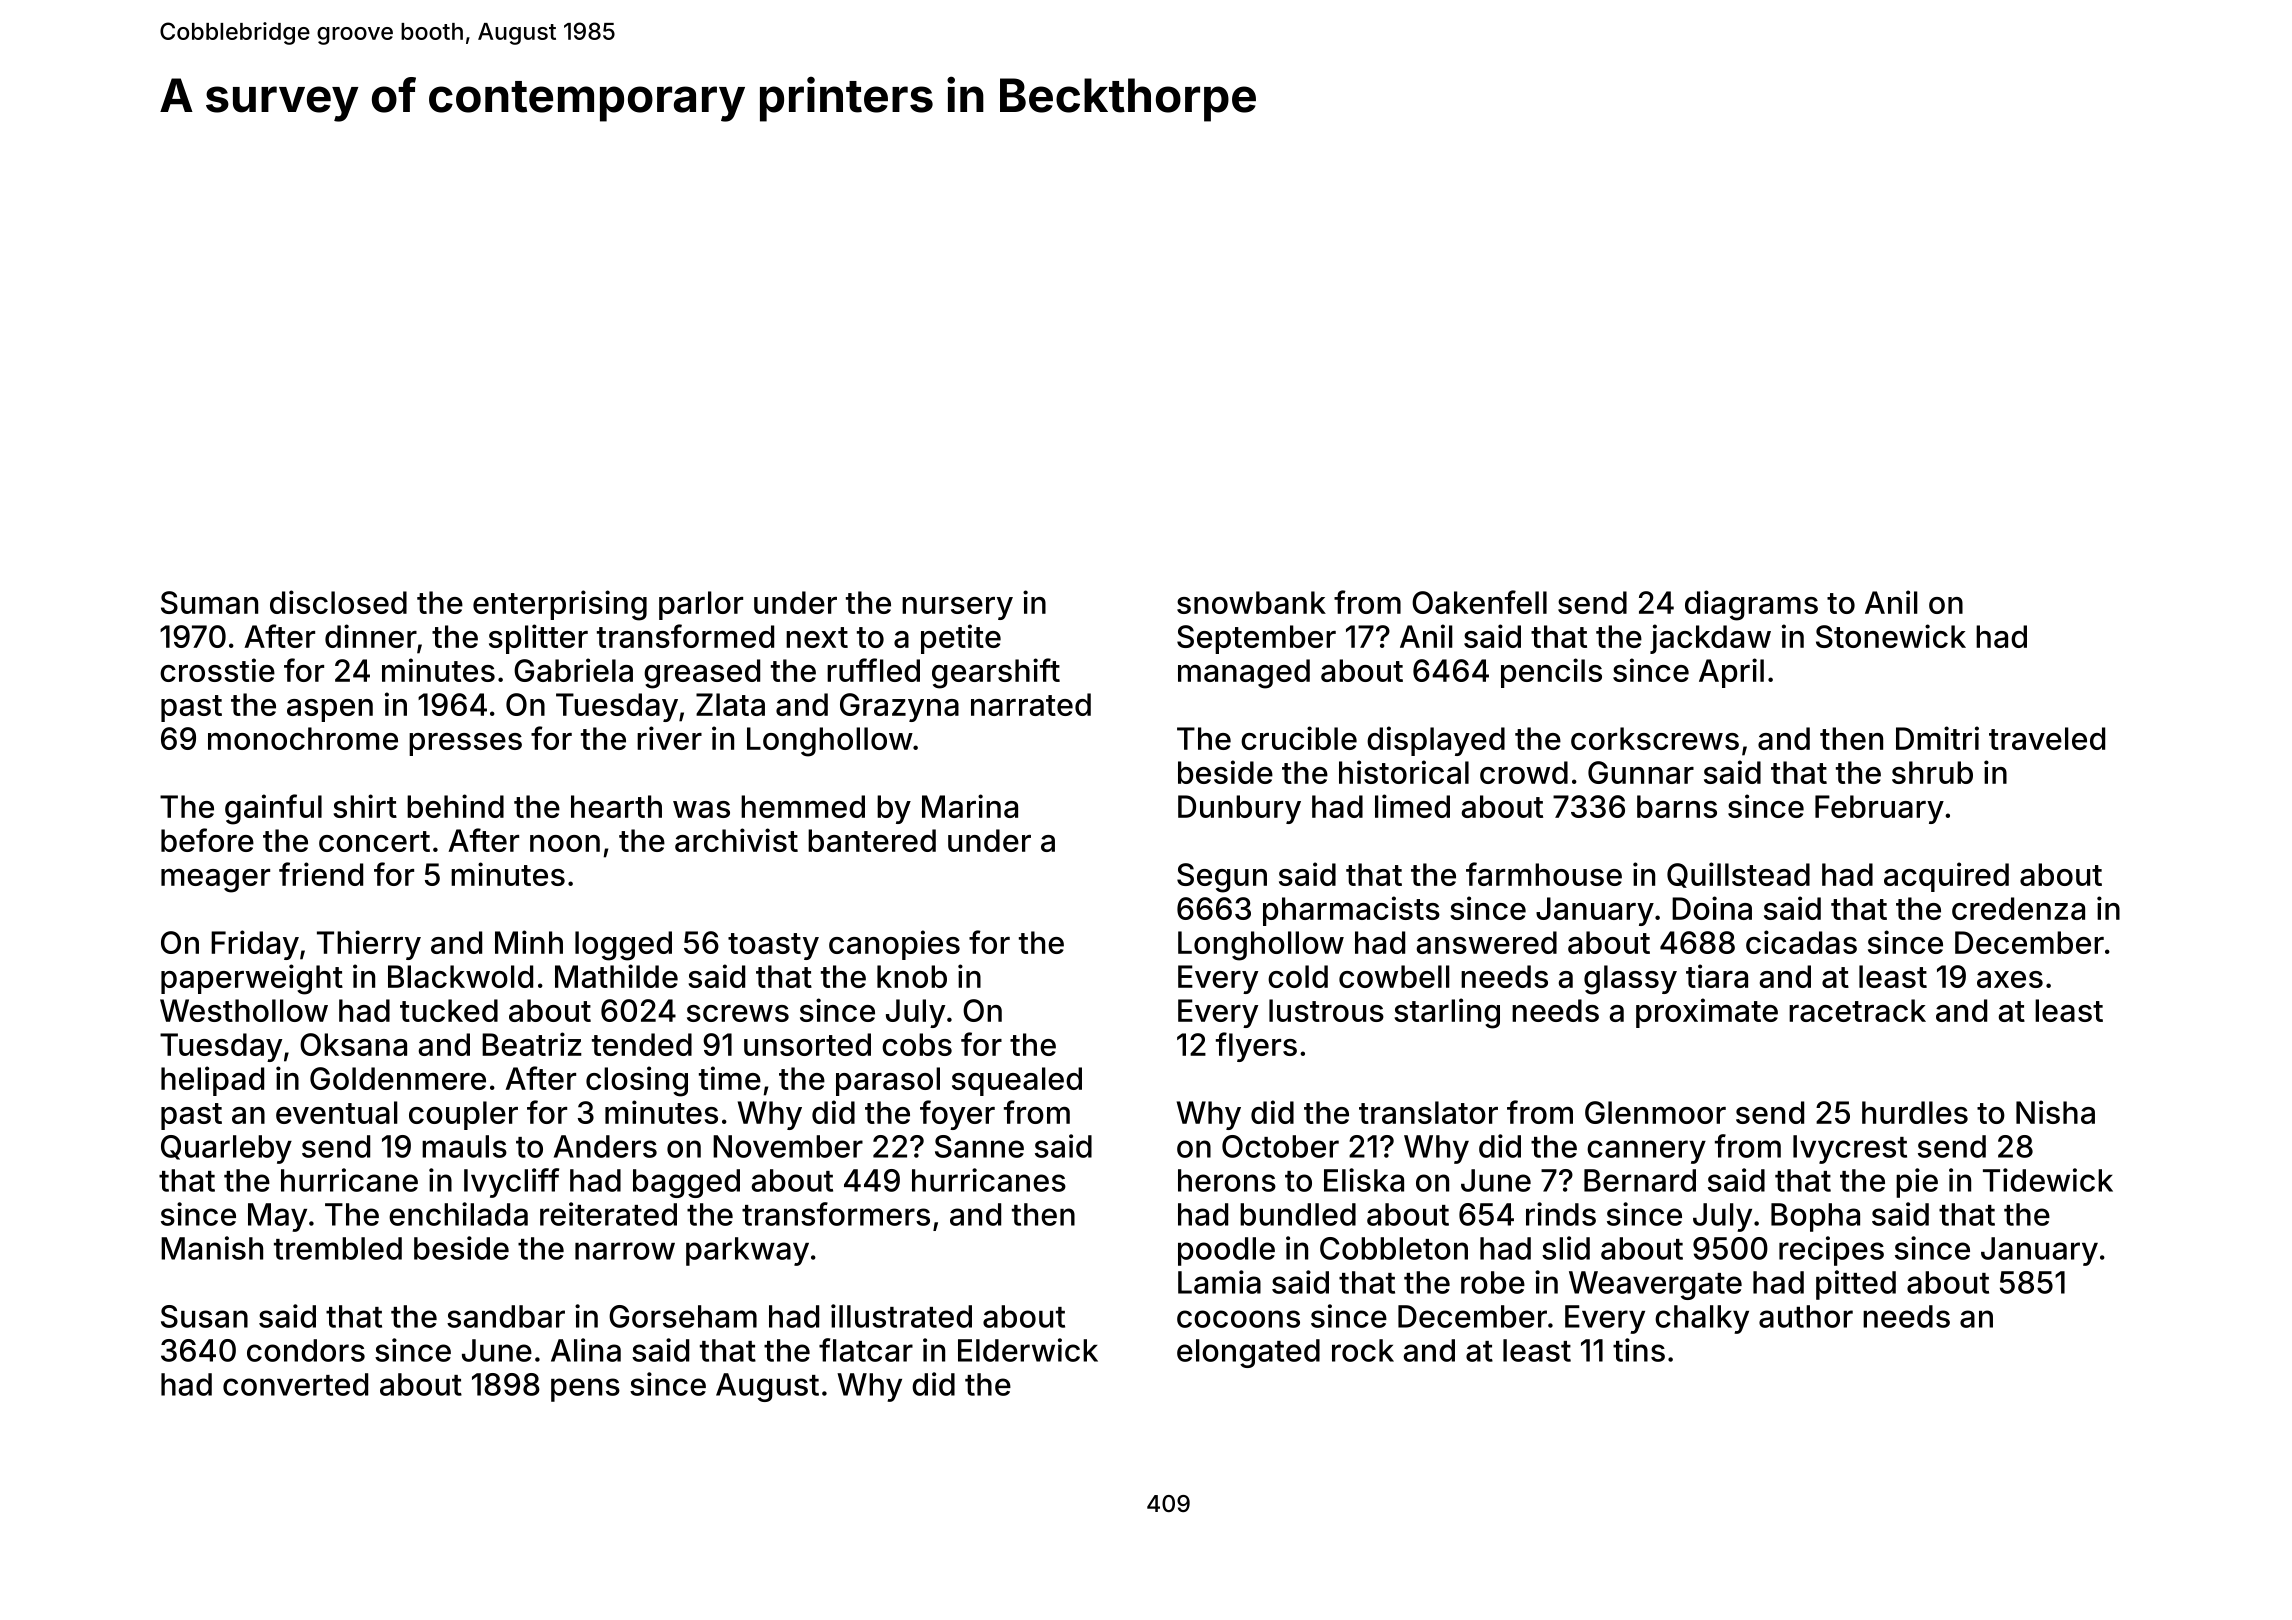 This document has height=1620, width=2292. What do you see at coordinates (899, 707) in the document?
I see `Grazyna` at bounding box center [899, 707].
